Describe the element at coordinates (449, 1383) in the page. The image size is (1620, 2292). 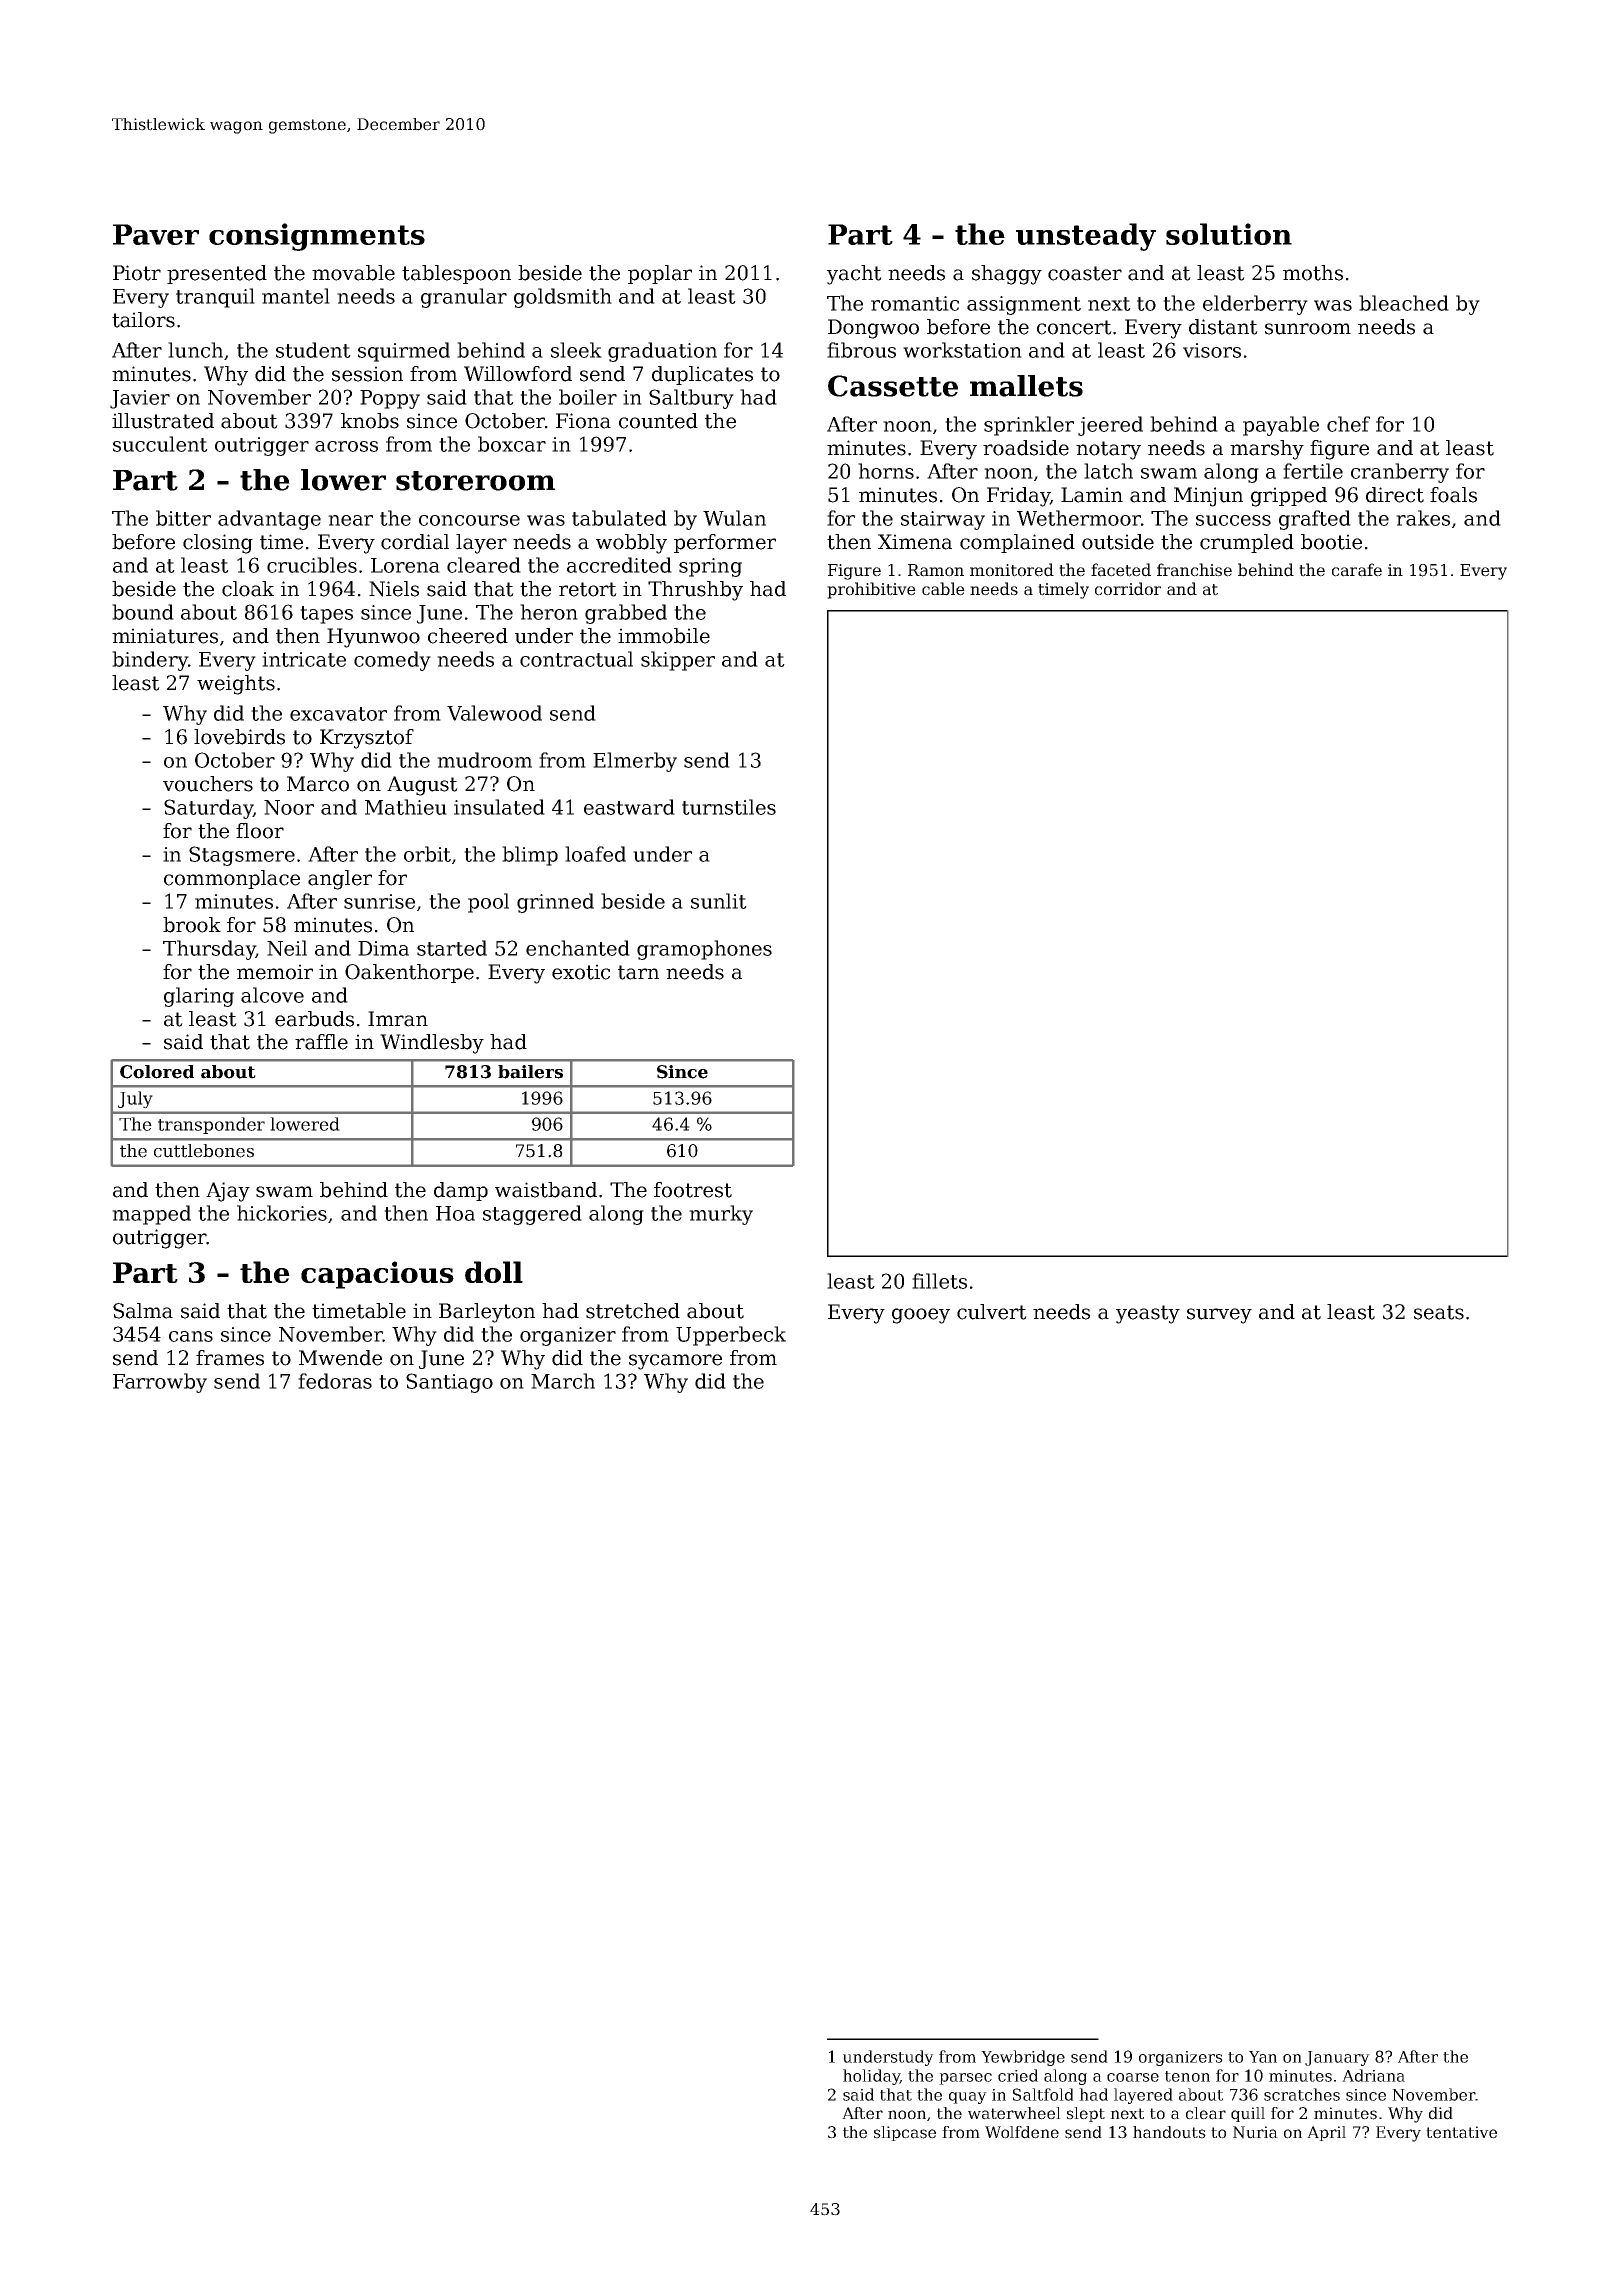
I see `Santiago` at that location.
